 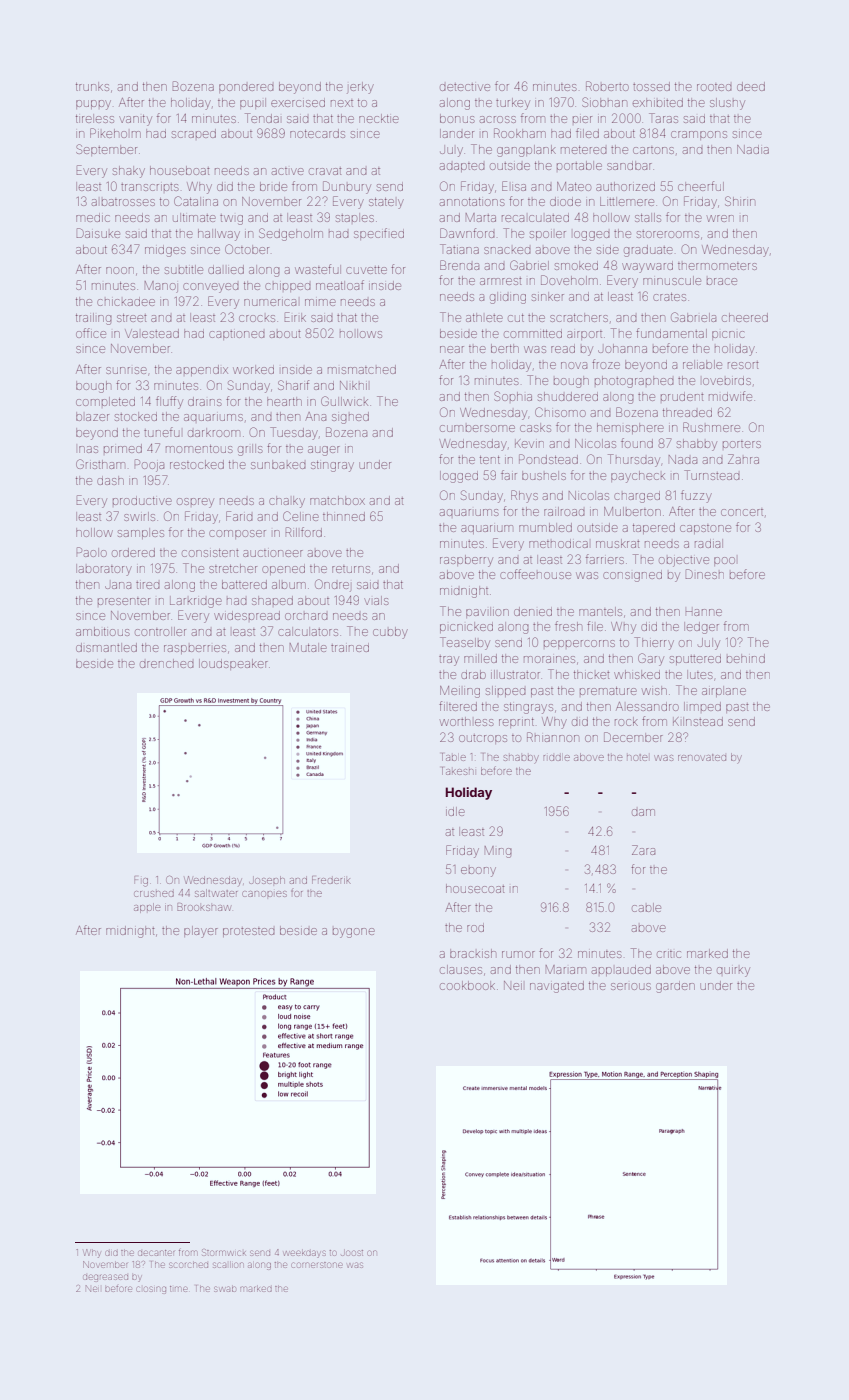 I want to click on Joost, so click(x=352, y=1253).
